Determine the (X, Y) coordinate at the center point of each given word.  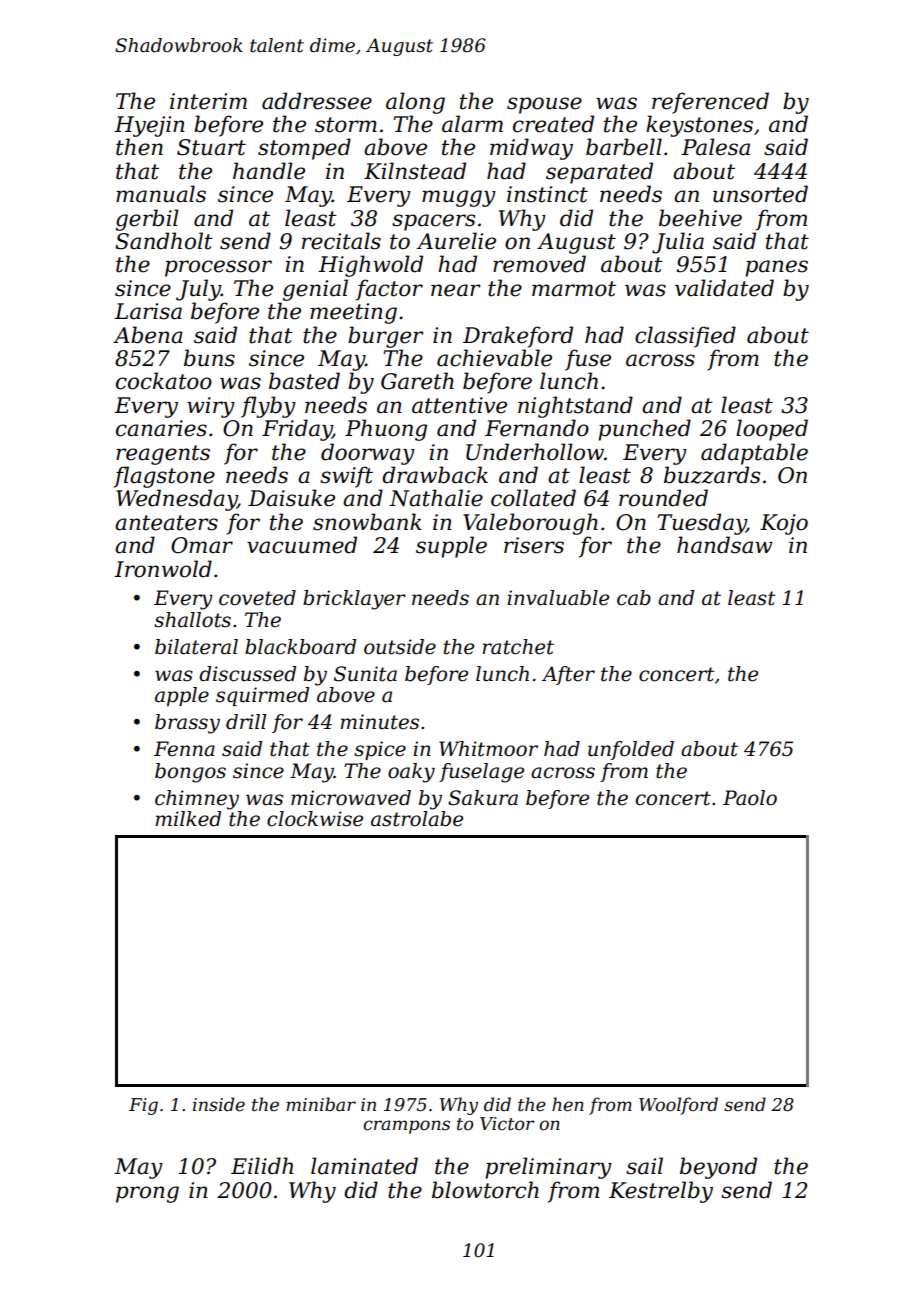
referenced (710, 103)
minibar (321, 1104)
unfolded (631, 750)
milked (188, 819)
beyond (718, 1168)
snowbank (367, 522)
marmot (574, 289)
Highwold (370, 266)
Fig (143, 1106)
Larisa (148, 311)
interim (208, 101)
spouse (544, 105)
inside (219, 1104)
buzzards (712, 475)
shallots (192, 620)
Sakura (483, 798)
